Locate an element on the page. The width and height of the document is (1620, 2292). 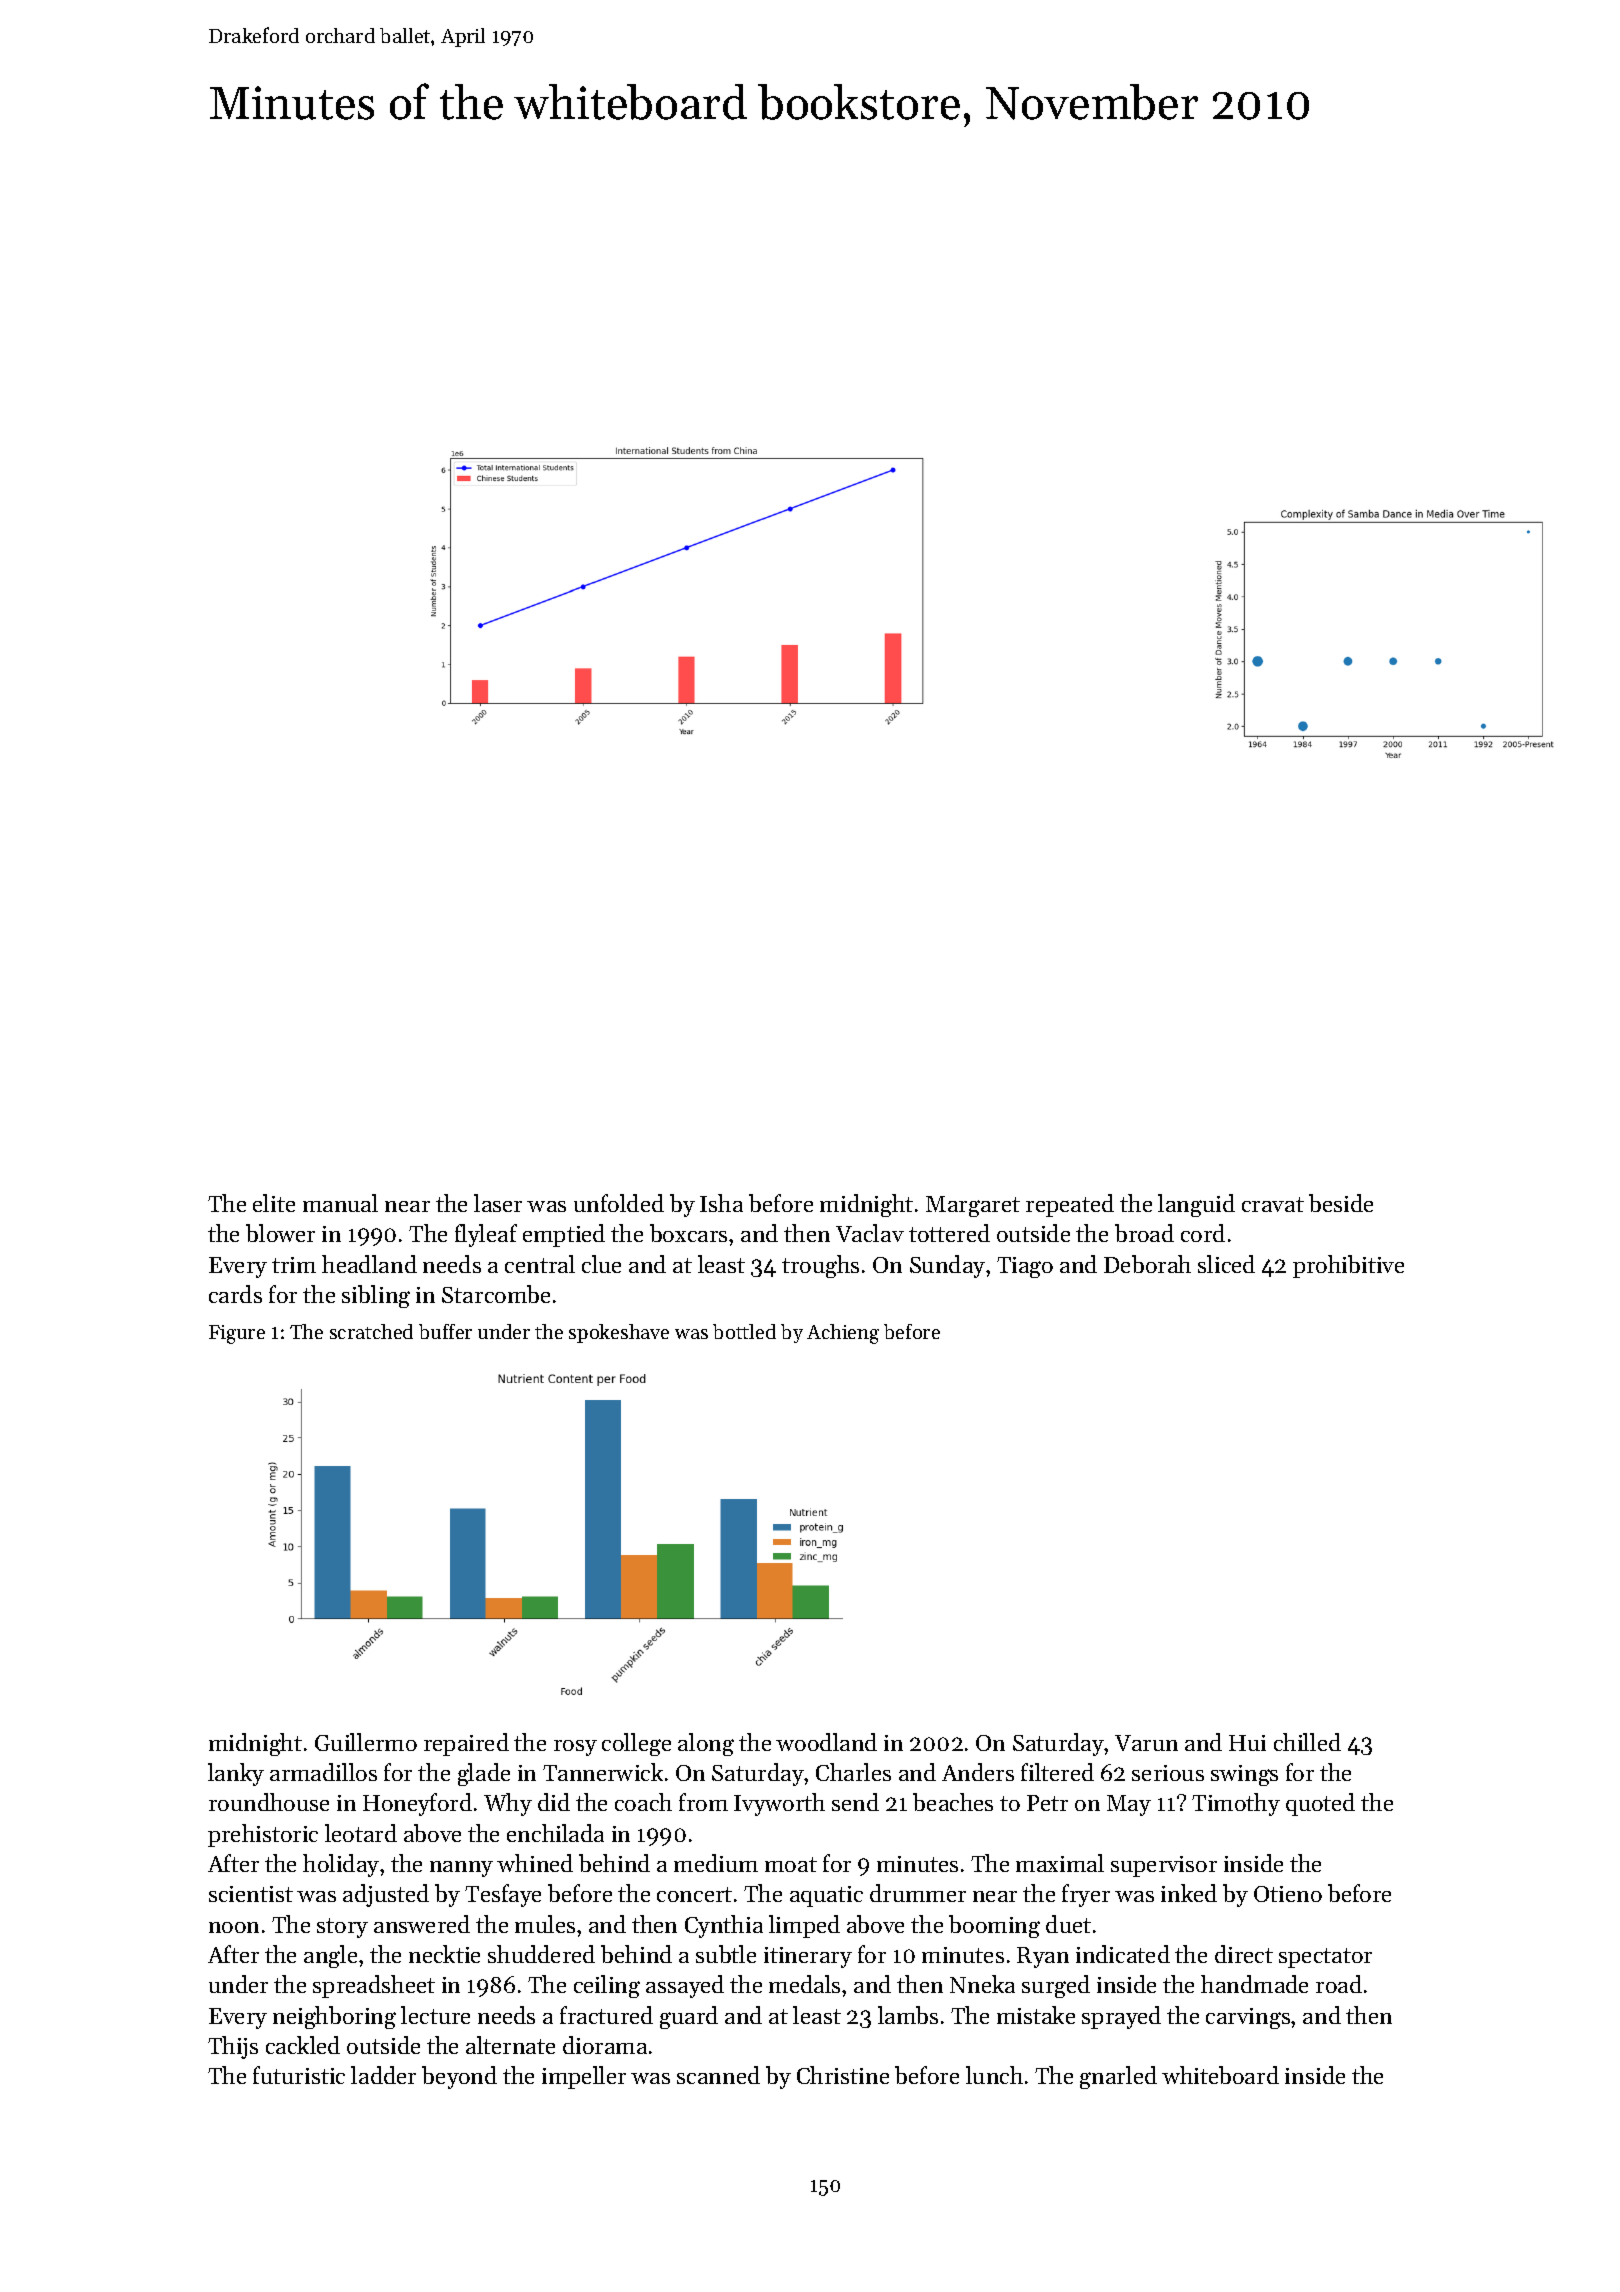
futuristic is located at coordinates (299, 2075).
